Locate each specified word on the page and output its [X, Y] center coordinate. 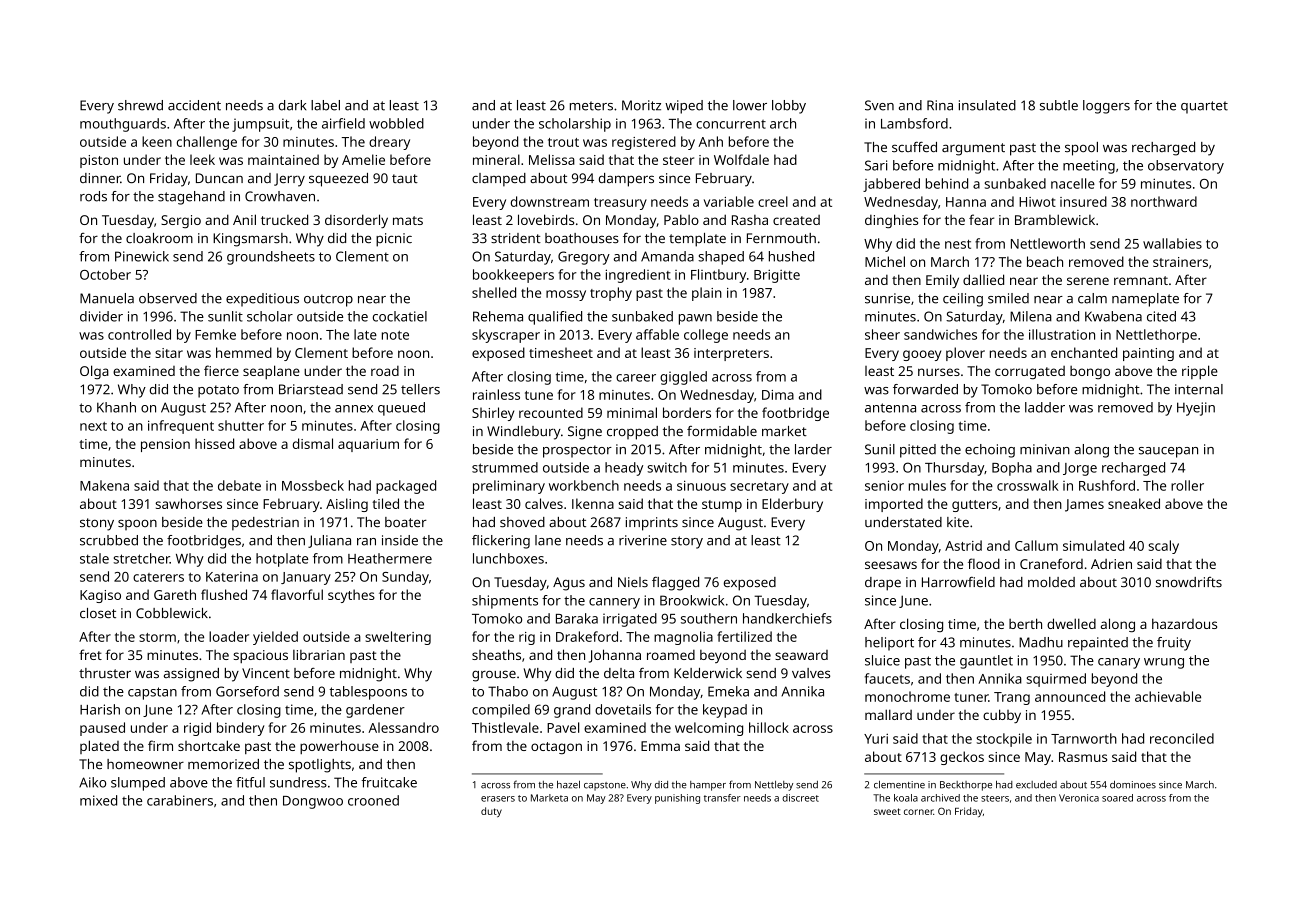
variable [729, 201]
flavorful [297, 594]
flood [984, 563]
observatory [1186, 167]
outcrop [328, 300]
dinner [100, 178]
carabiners [180, 800]
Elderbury [792, 505]
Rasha [750, 220]
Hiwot [1037, 202]
